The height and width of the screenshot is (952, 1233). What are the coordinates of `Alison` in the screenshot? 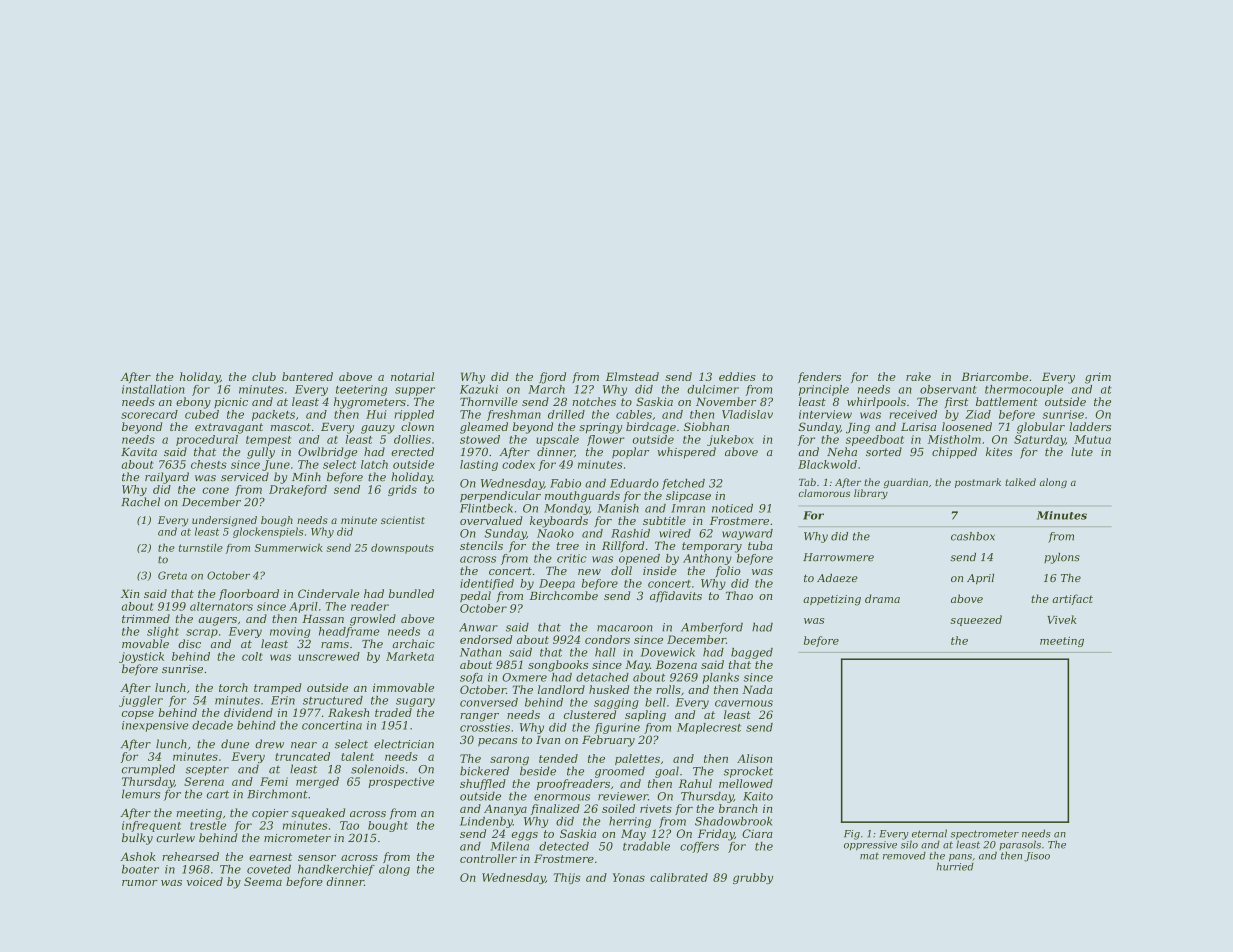 It's located at (754, 758).
